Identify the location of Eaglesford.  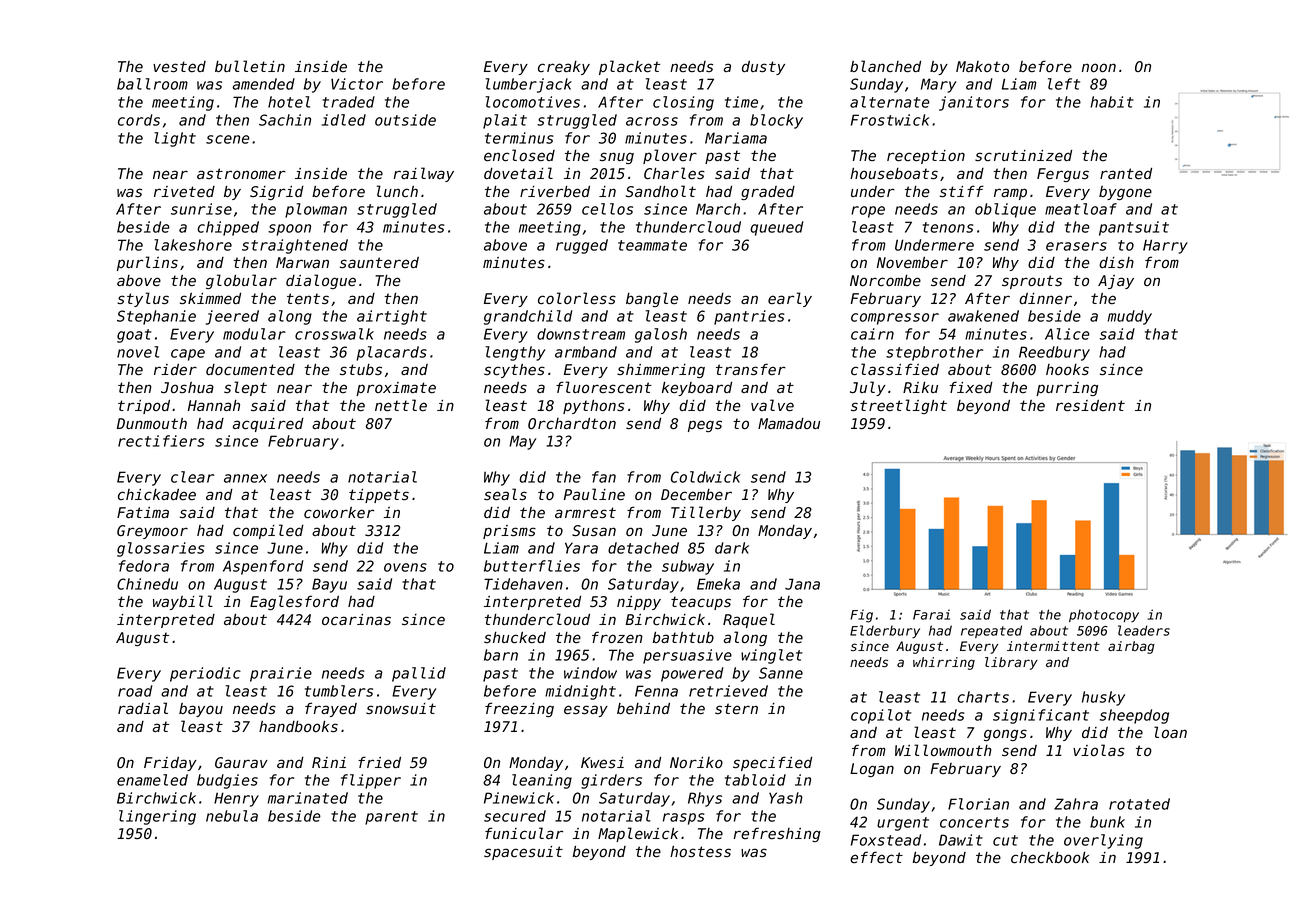
(294, 602).
